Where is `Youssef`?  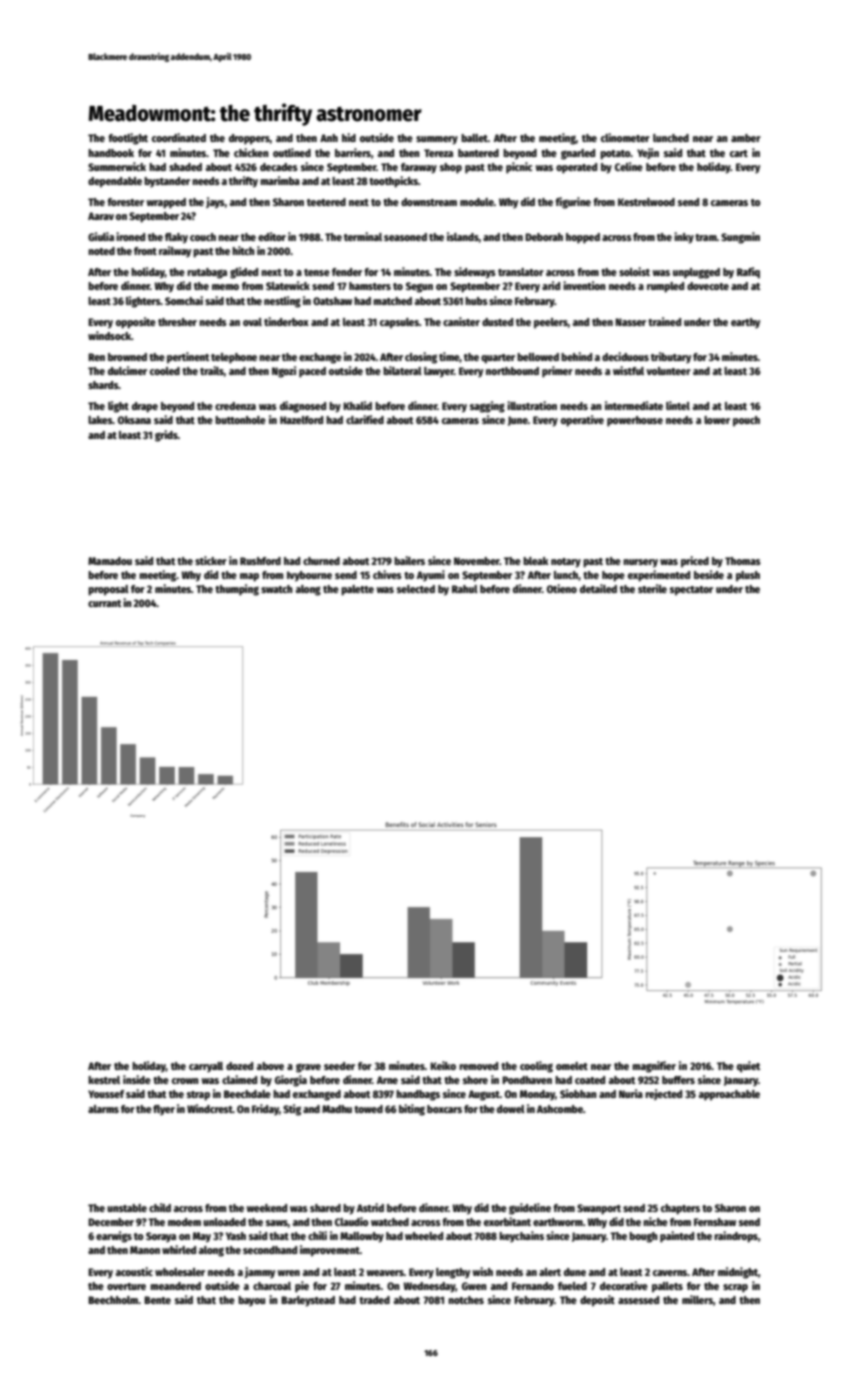
Youssef is located at coordinates (106, 1094).
